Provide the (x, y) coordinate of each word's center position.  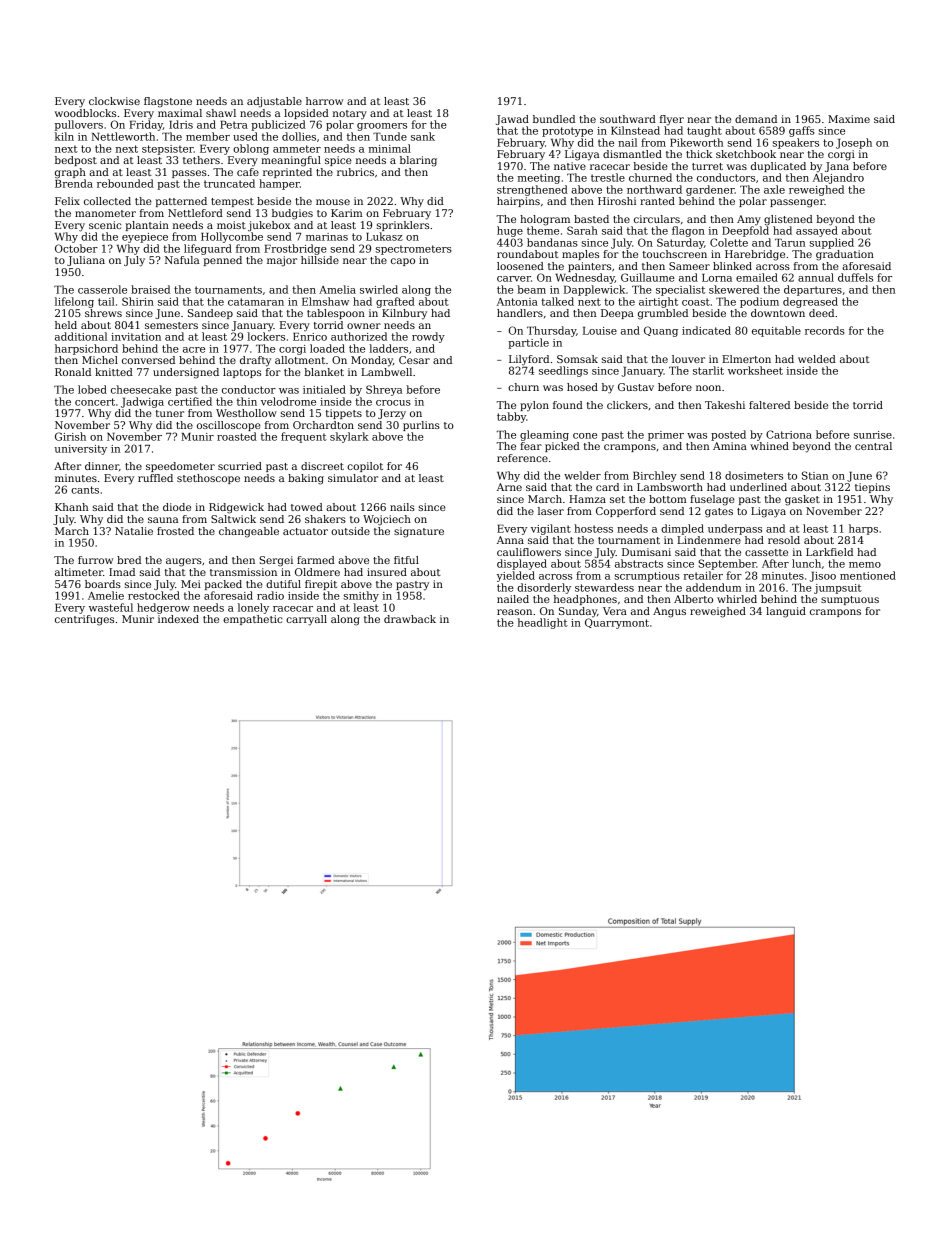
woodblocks (85, 113)
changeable (249, 532)
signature (419, 532)
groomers (382, 127)
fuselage (712, 500)
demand (756, 119)
